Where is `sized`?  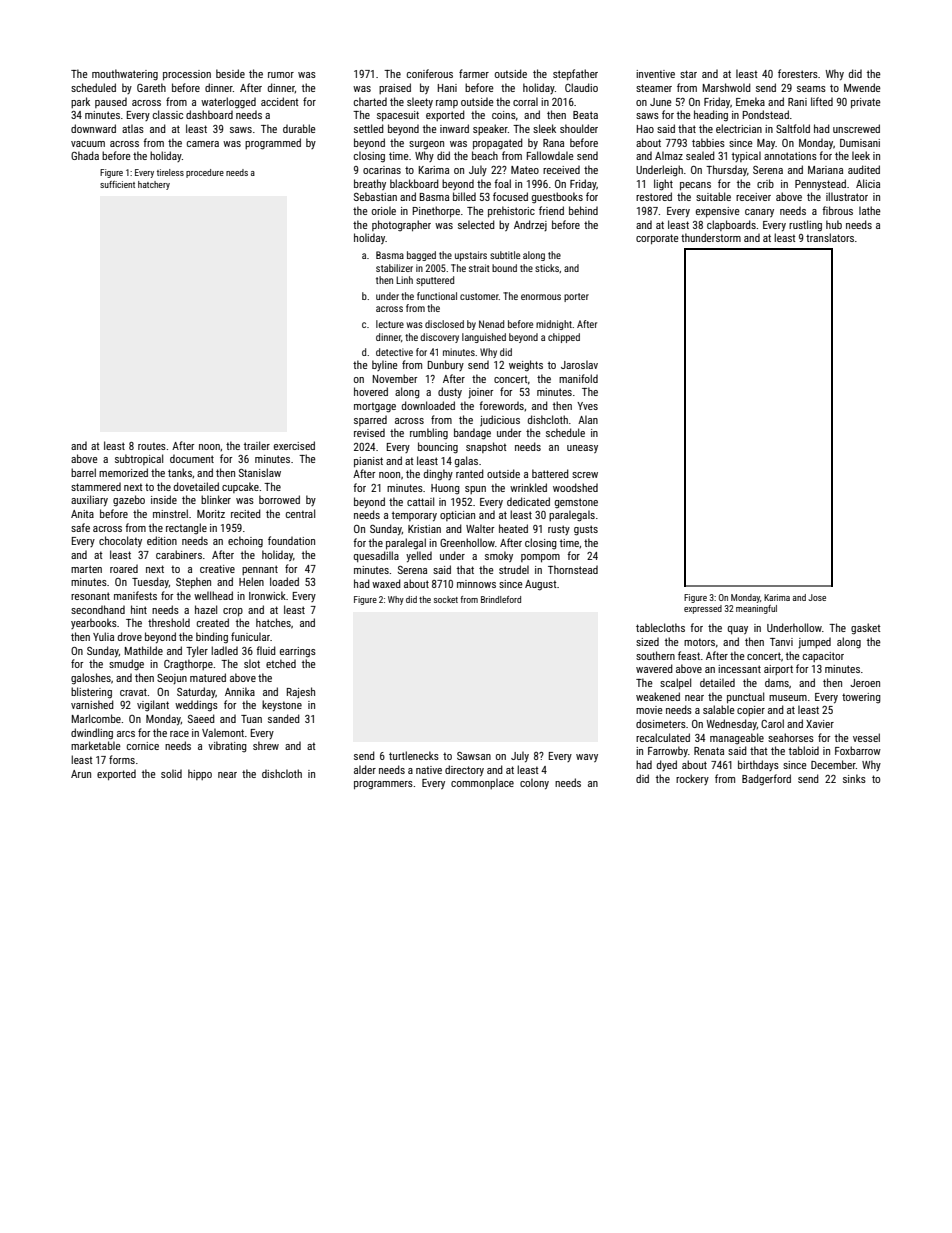
sized is located at coordinates (647, 641).
